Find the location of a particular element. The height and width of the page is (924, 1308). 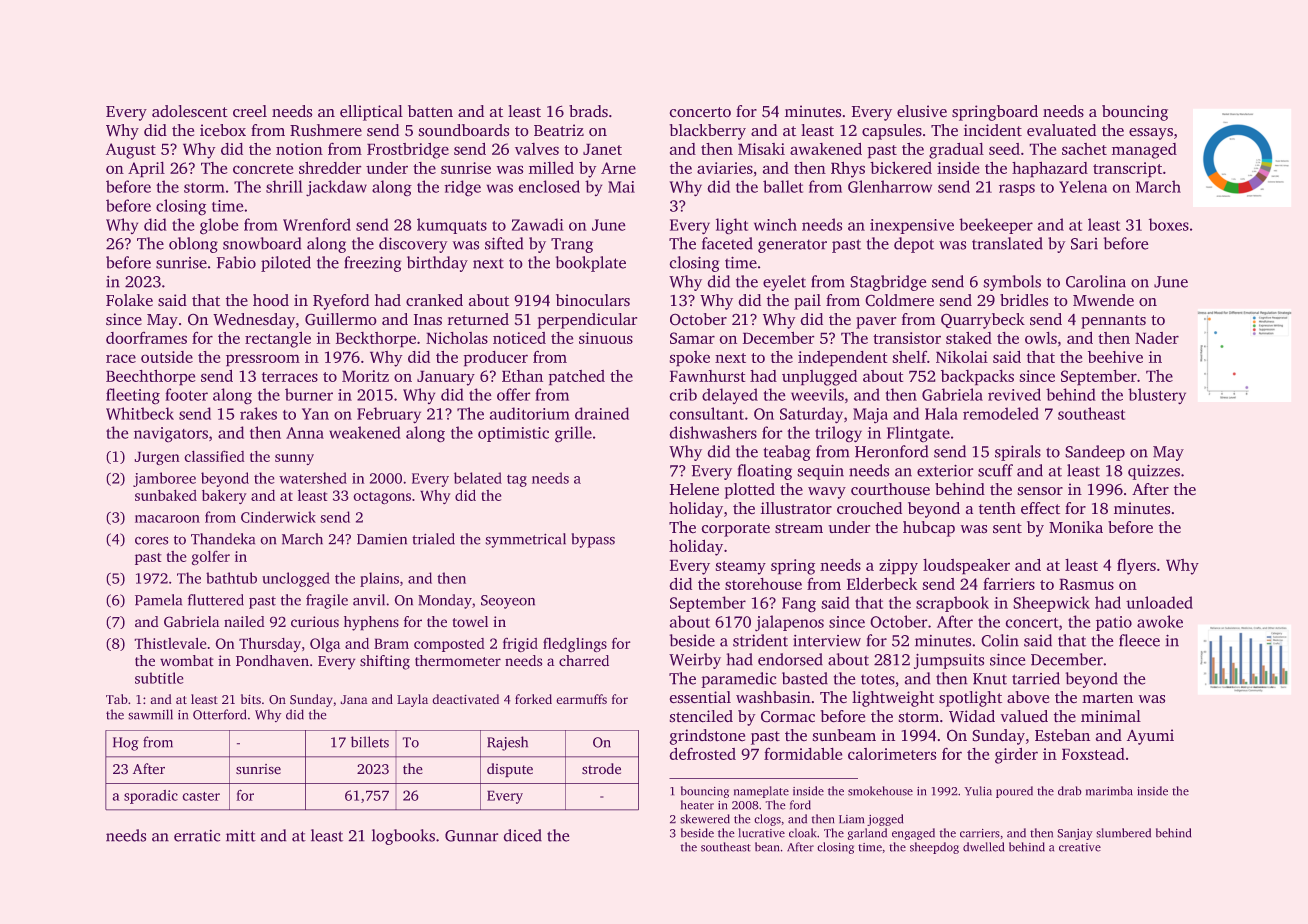

icebox is located at coordinates (223, 130).
